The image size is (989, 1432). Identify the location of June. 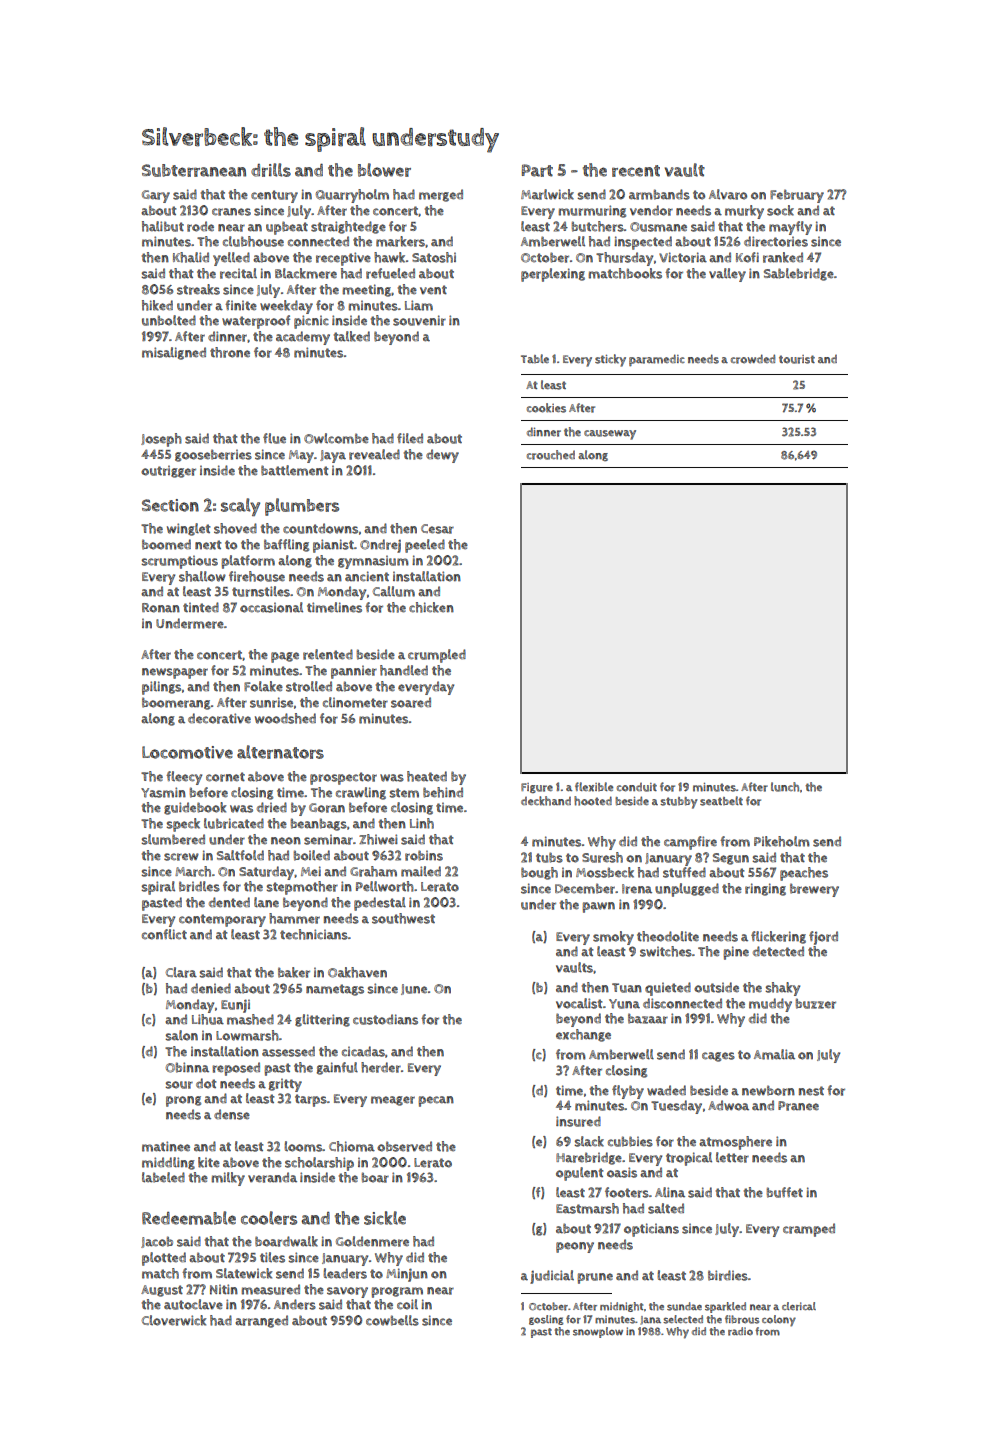
(414, 989).
